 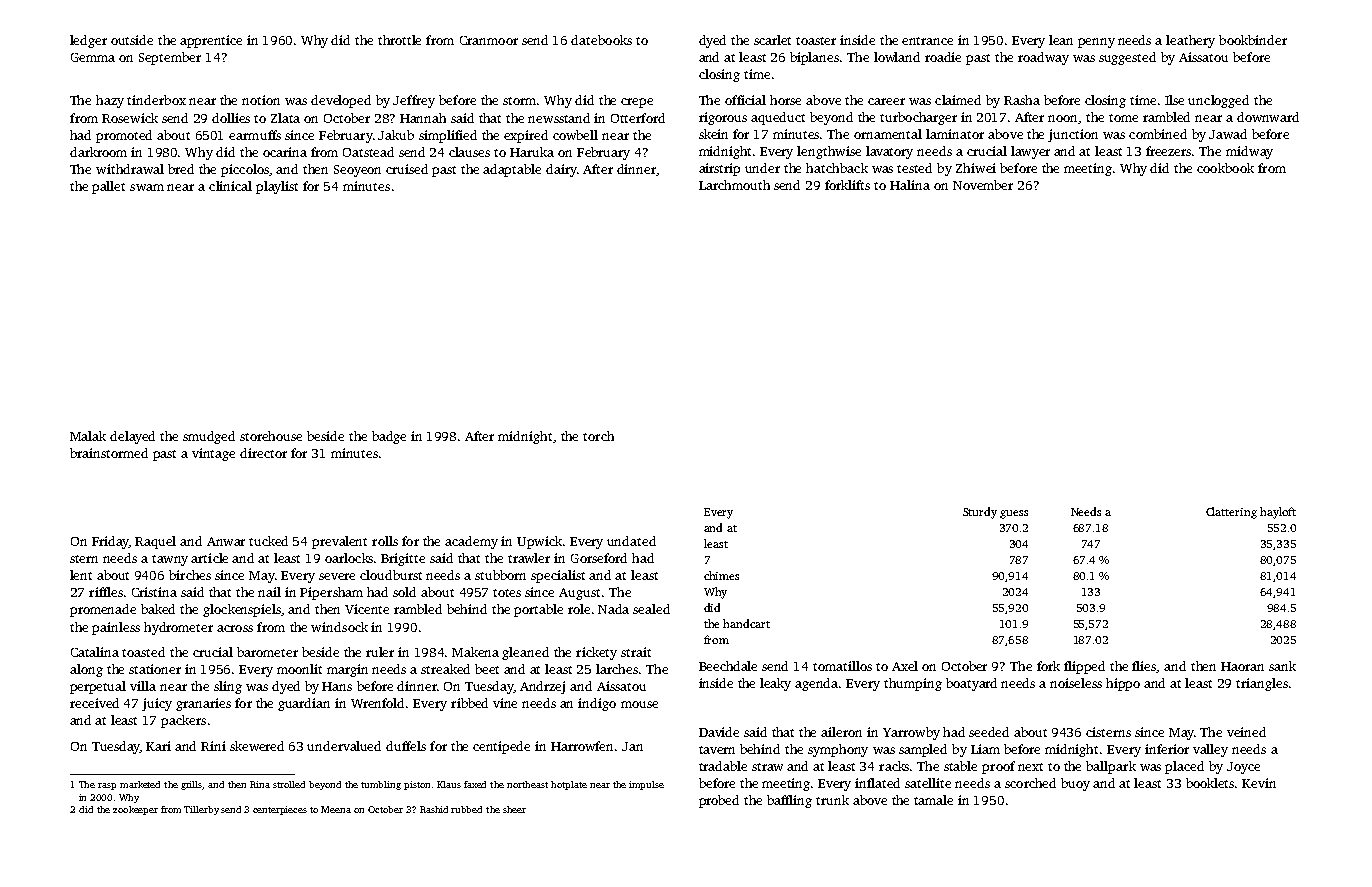 I want to click on bookbinder, so click(x=1253, y=40).
